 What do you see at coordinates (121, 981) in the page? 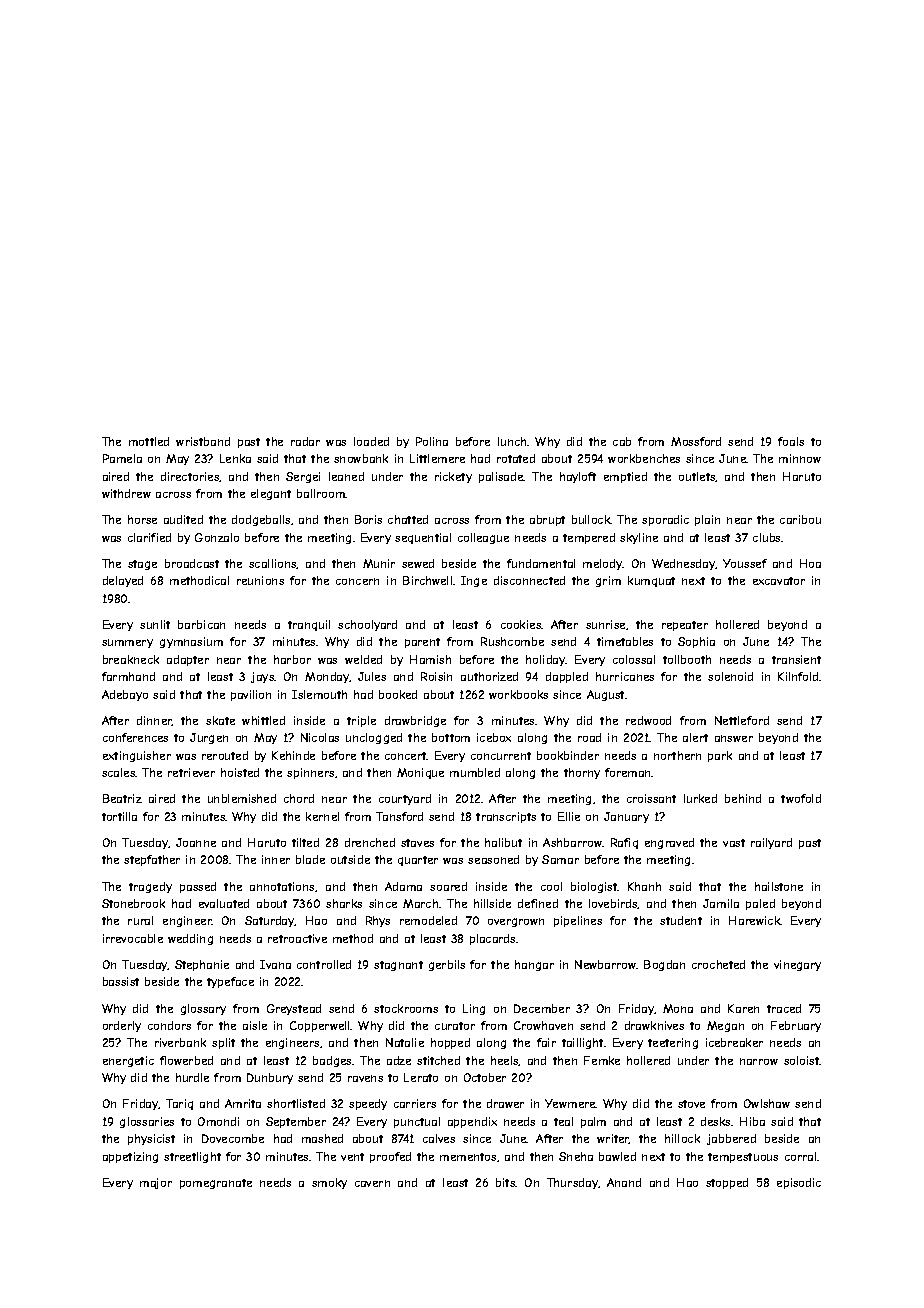
I see `bassist` at bounding box center [121, 981].
